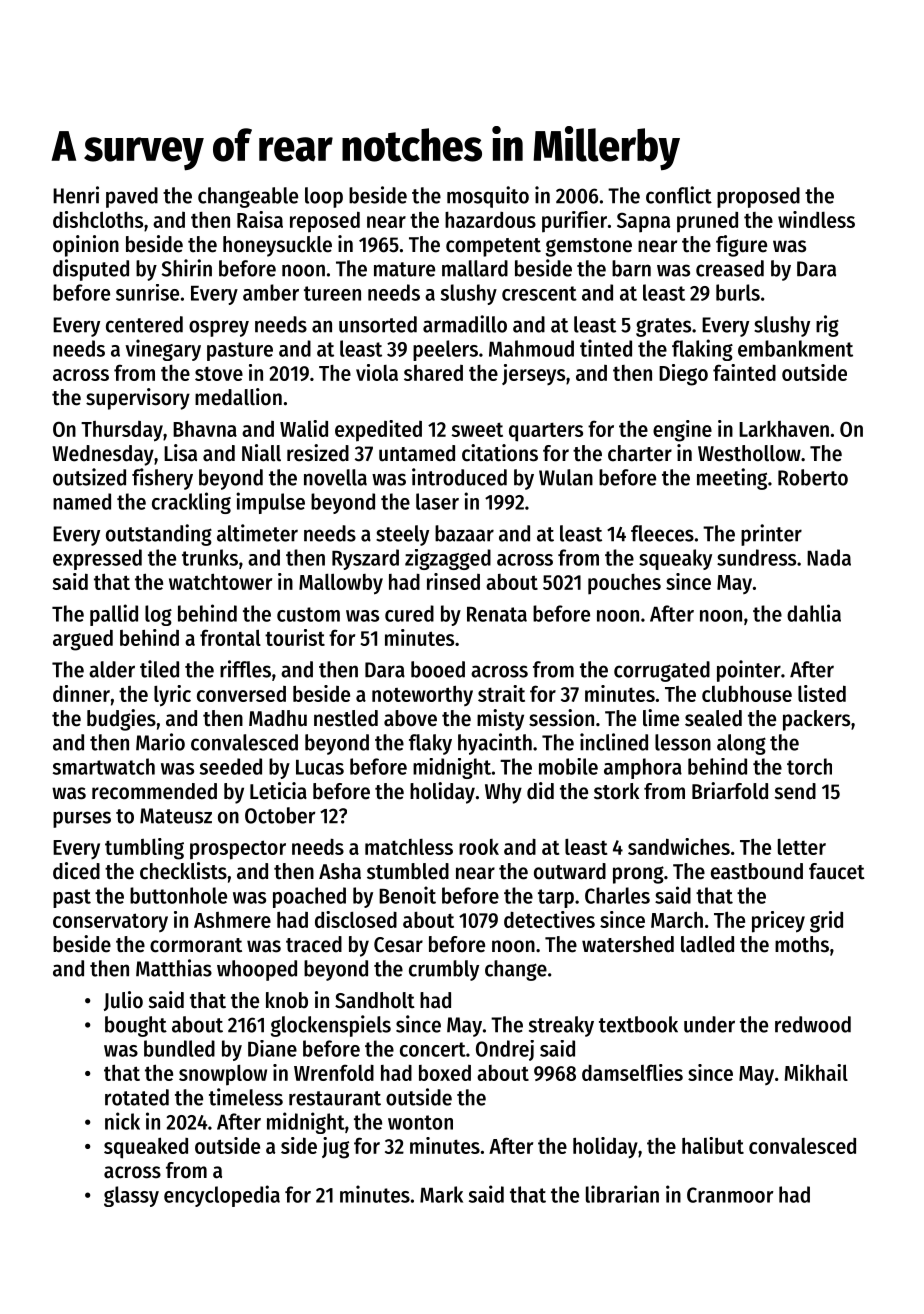  What do you see at coordinates (404, 269) in the screenshot?
I see `mature` at bounding box center [404, 269].
